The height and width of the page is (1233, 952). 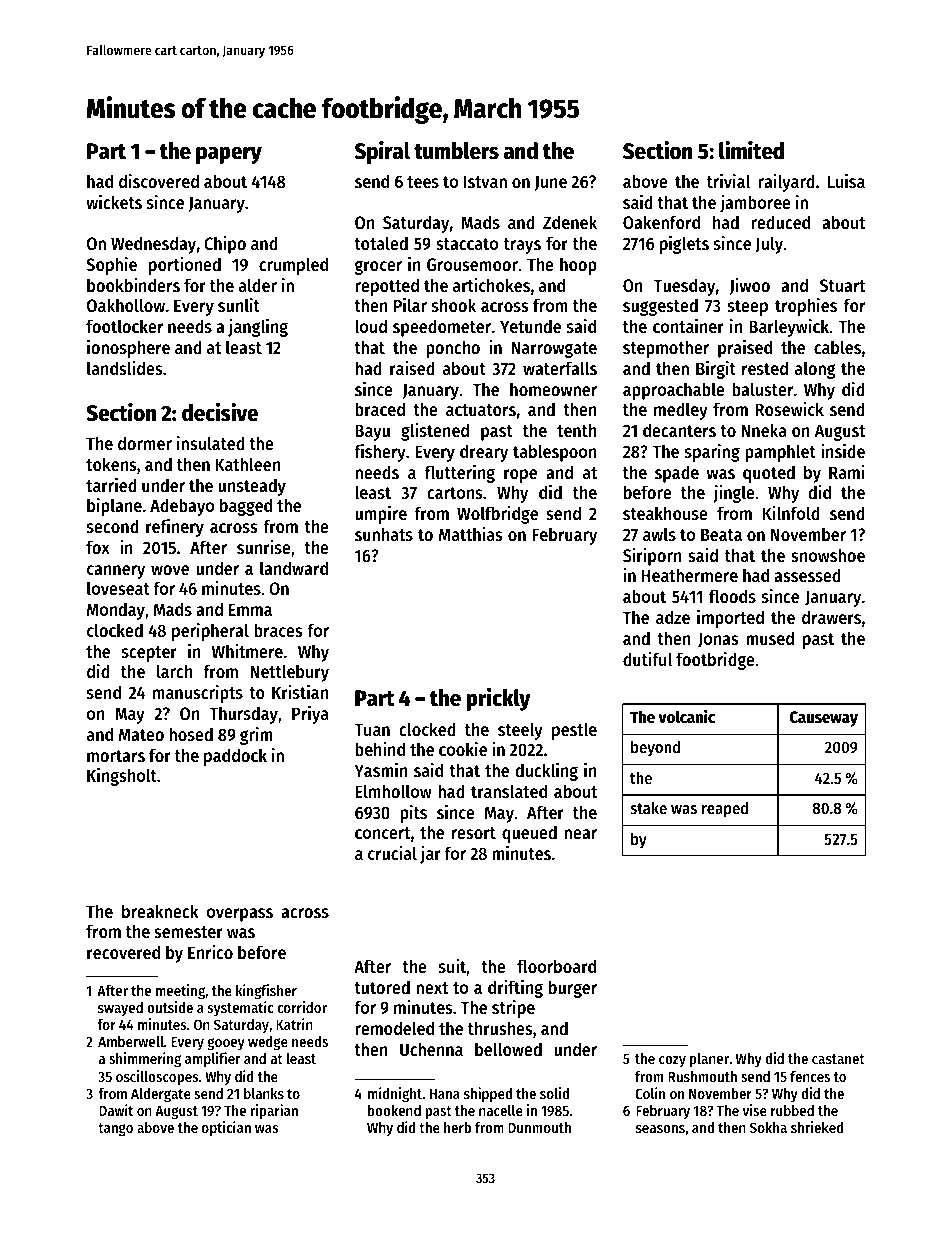 I want to click on glistened, so click(x=435, y=432).
